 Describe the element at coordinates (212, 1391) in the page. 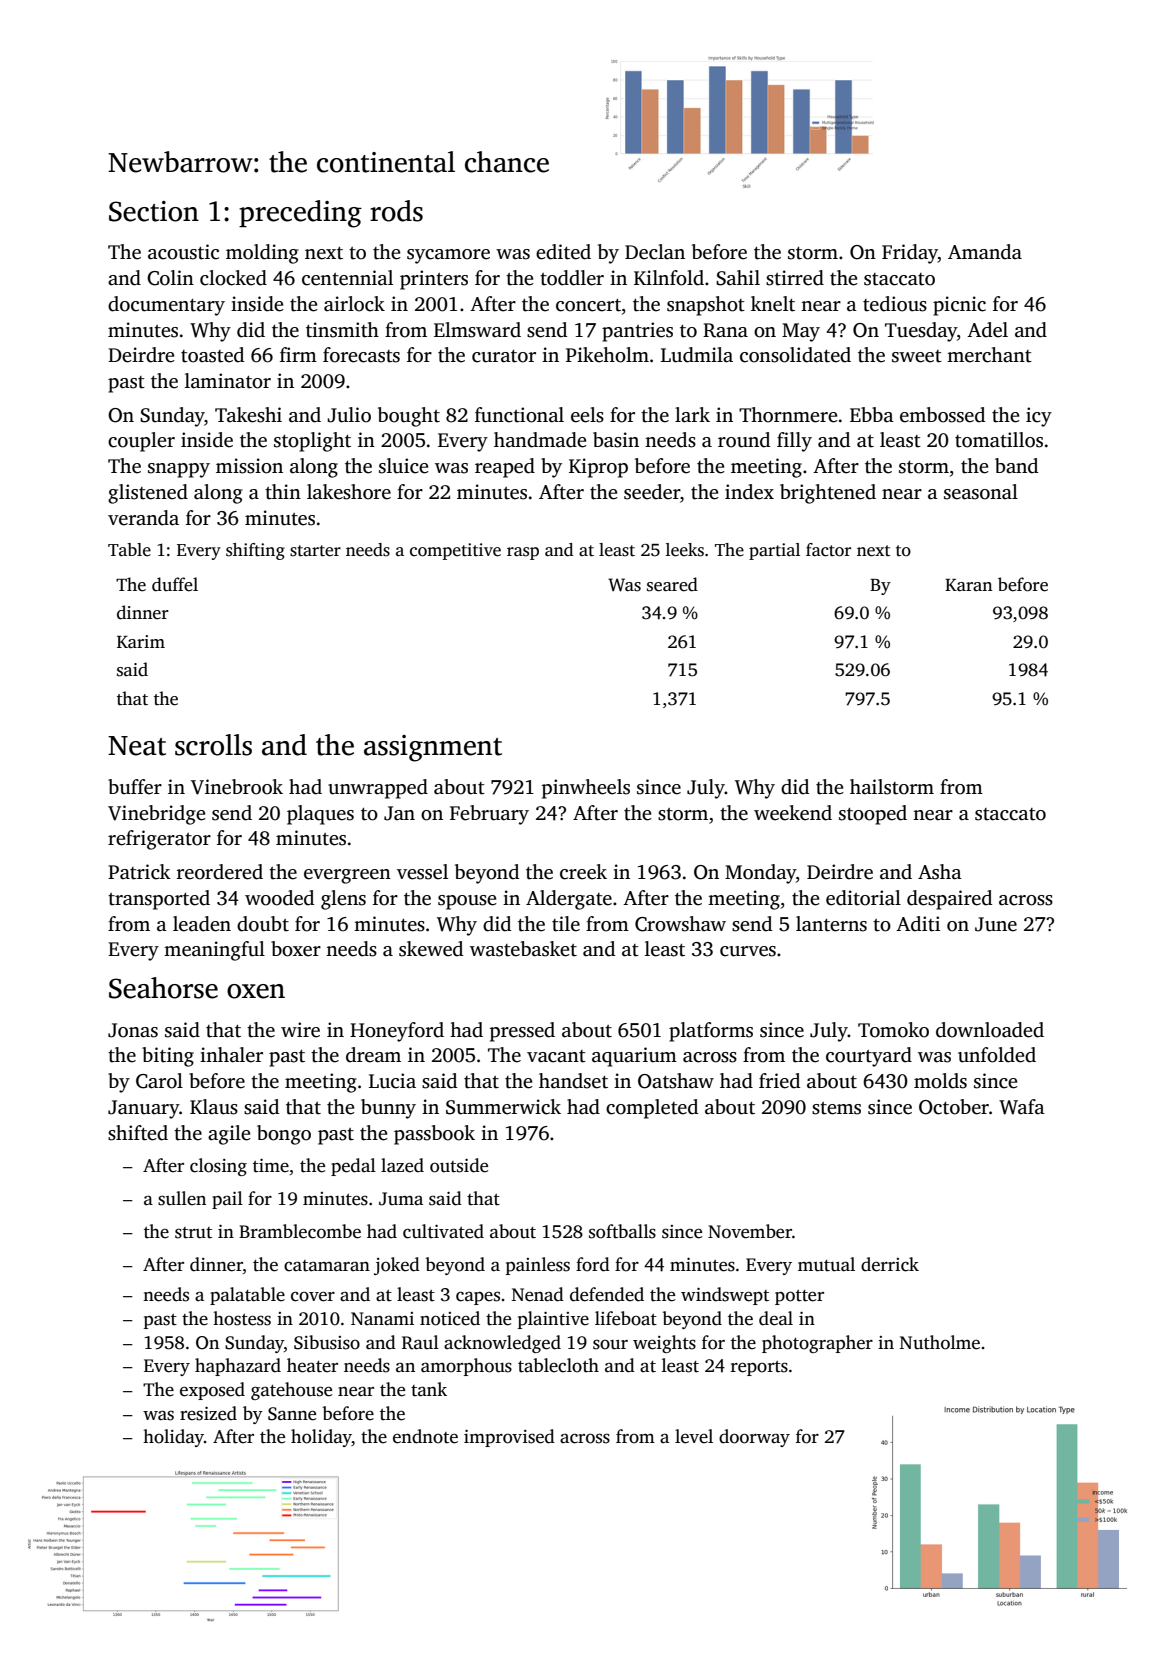

I see `exposed` at that location.
